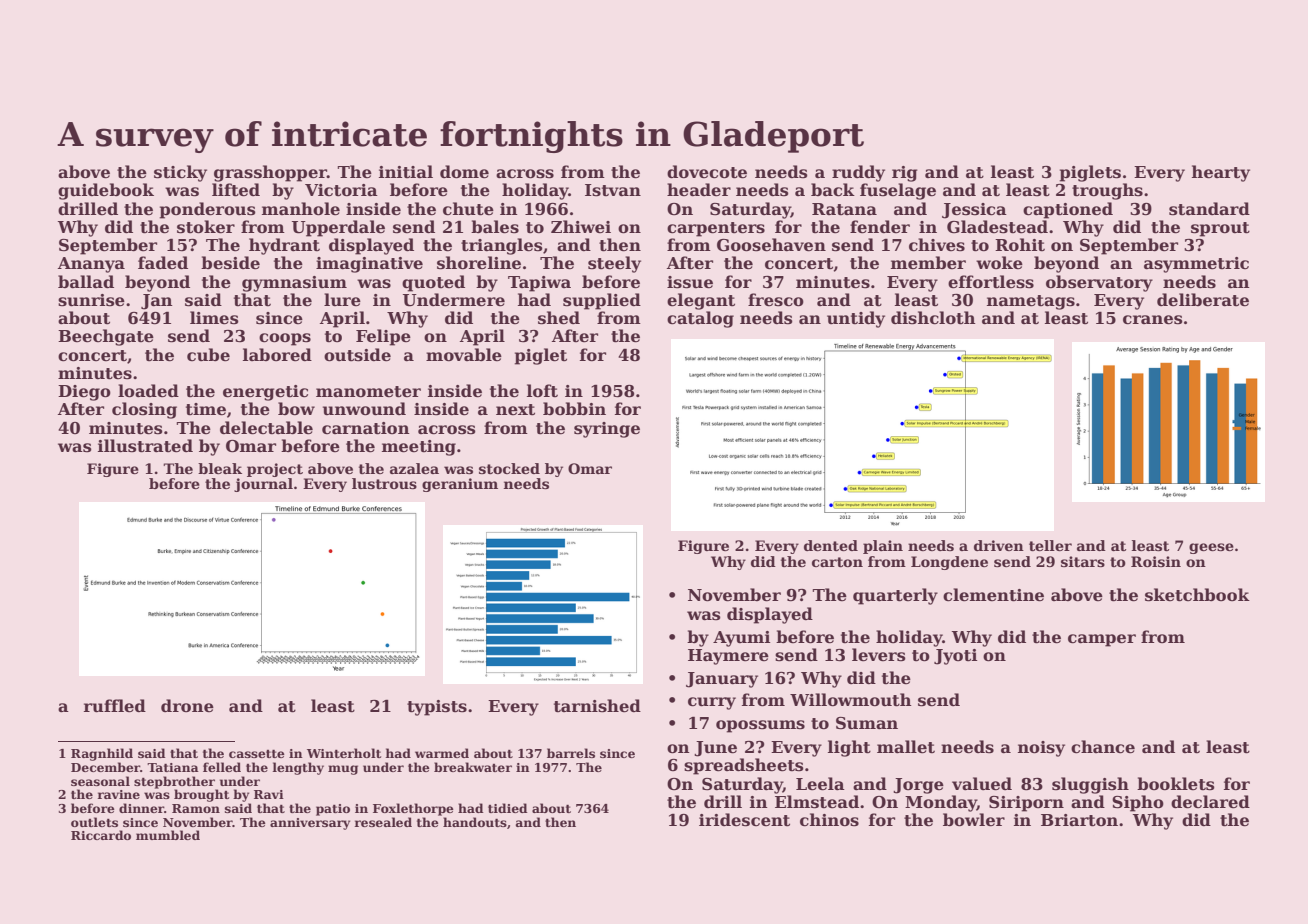 The height and width of the document is (924, 1308). What do you see at coordinates (101, 835) in the document?
I see `Riccardo` at bounding box center [101, 835].
